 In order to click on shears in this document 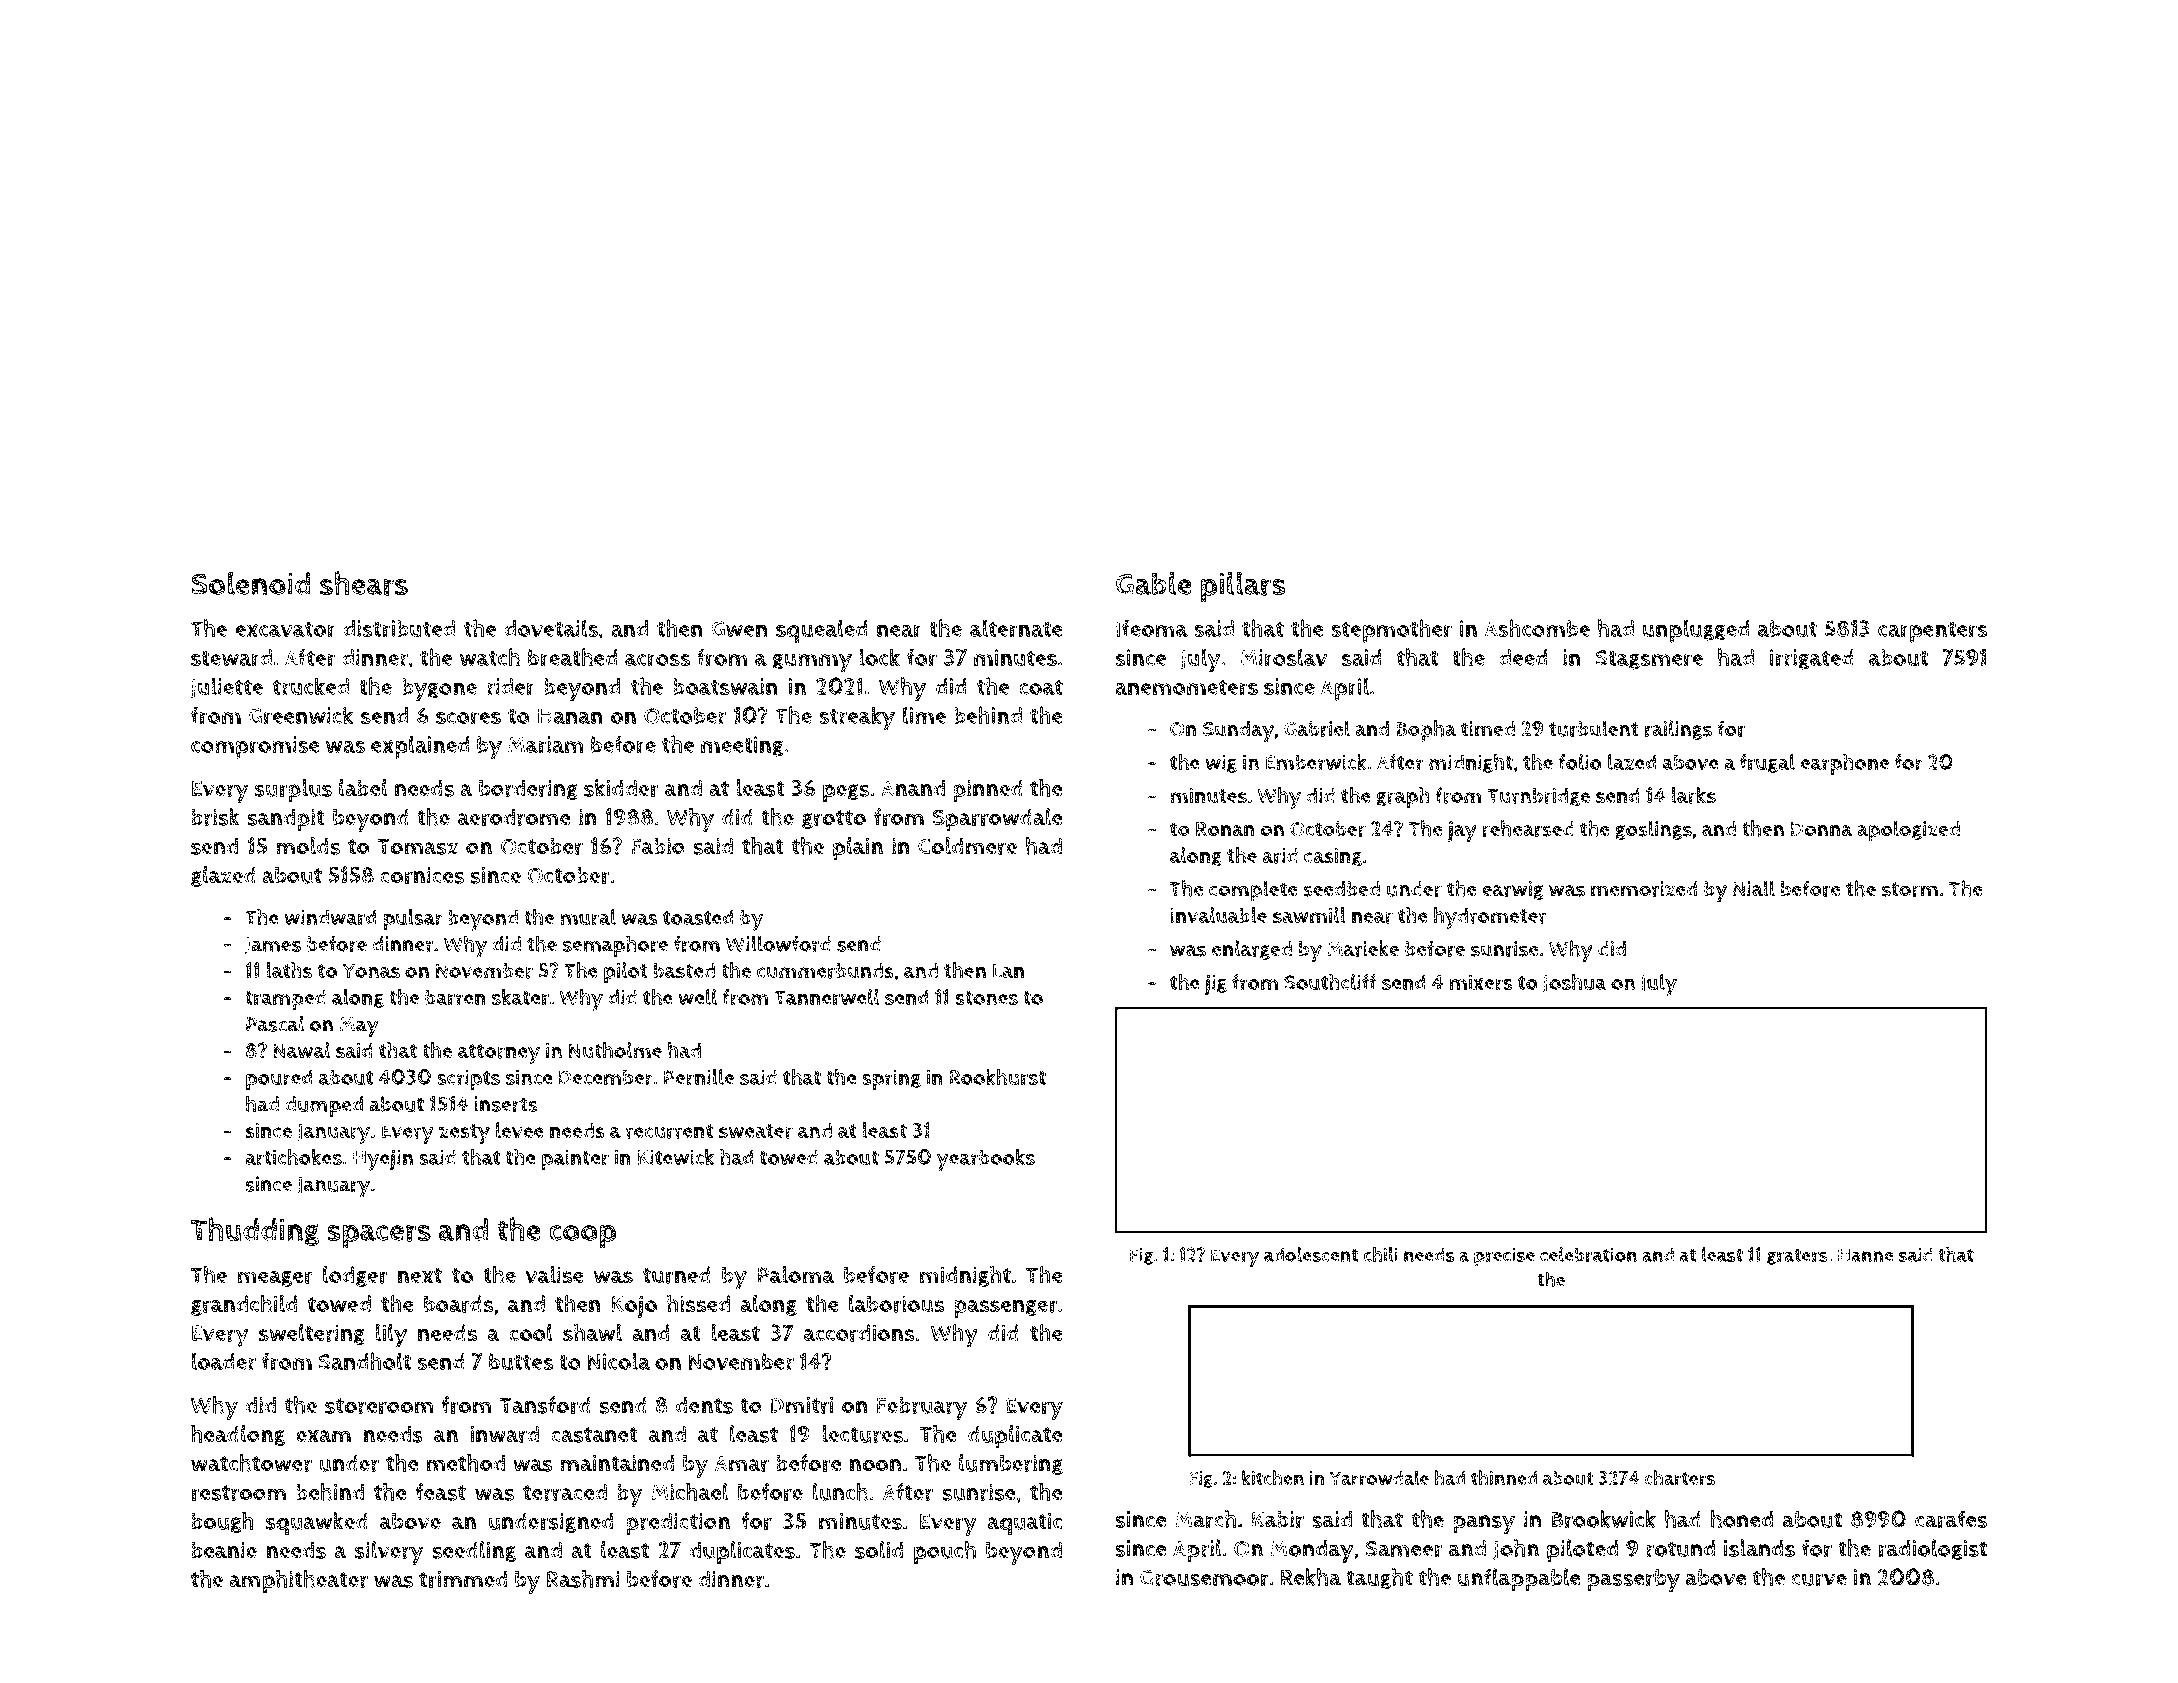, I will do `click(364, 583)`.
